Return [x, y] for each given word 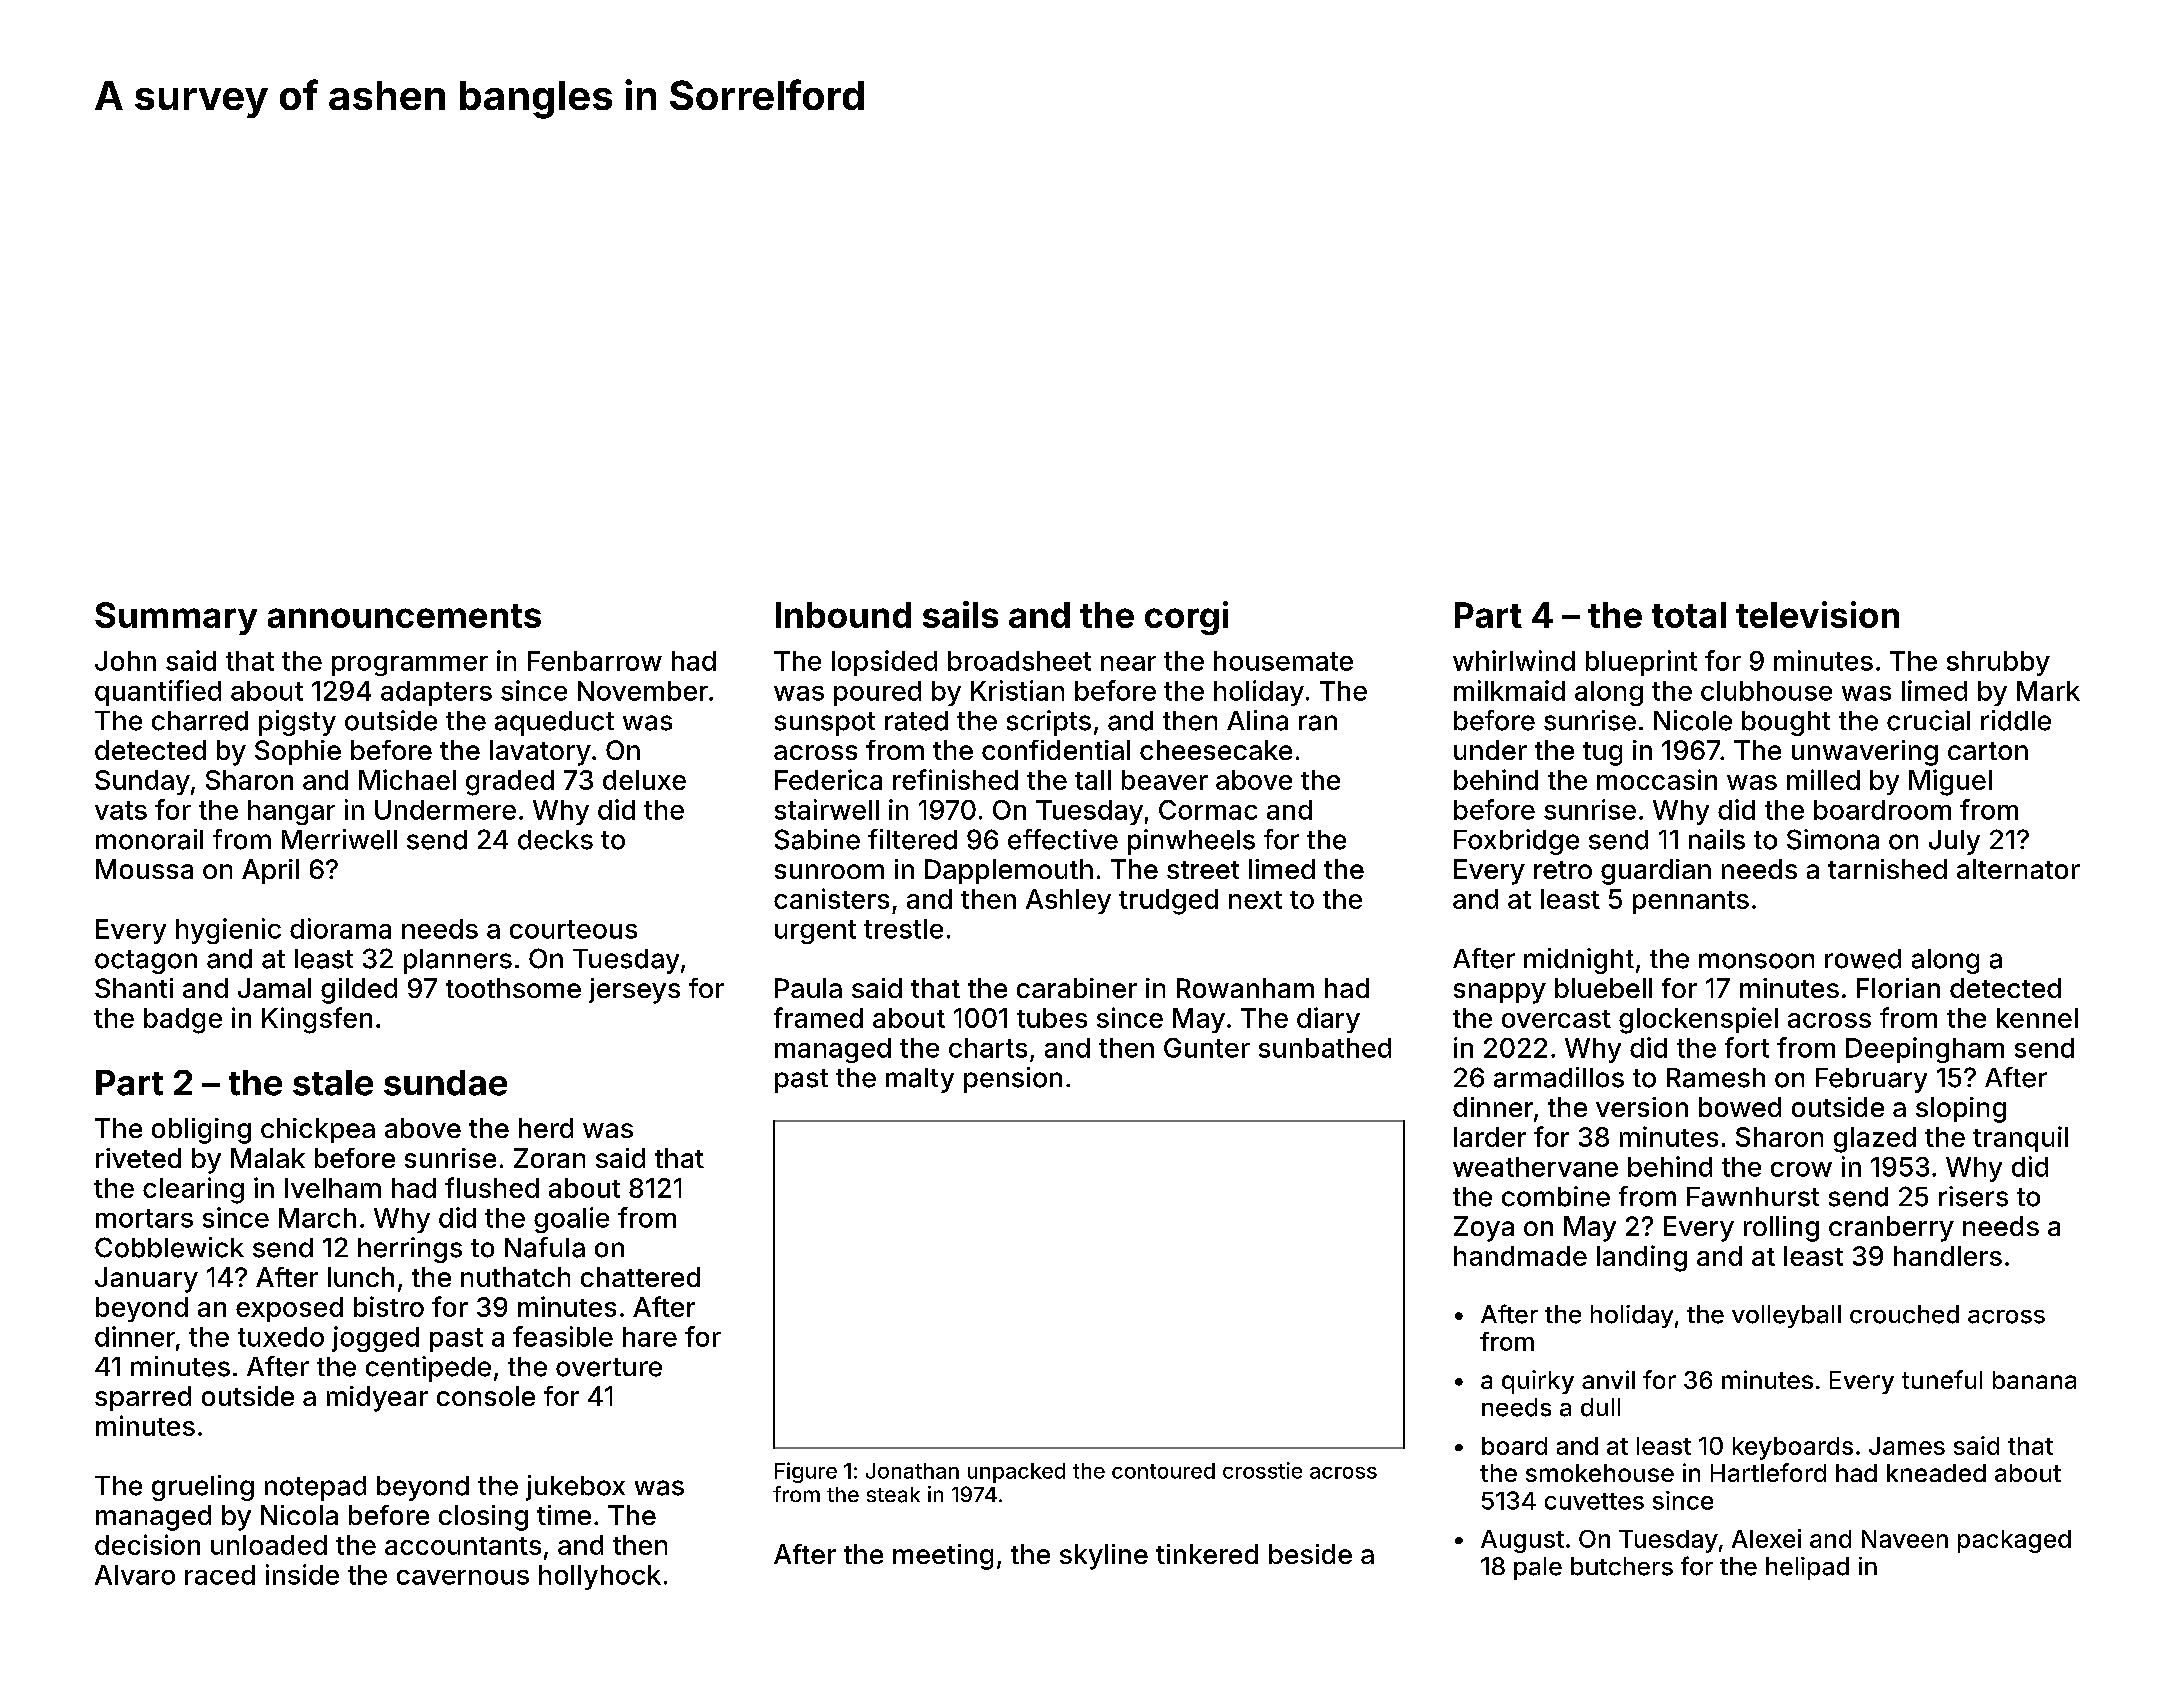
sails [960, 614]
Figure [806, 1472]
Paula [808, 988]
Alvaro [135, 1575]
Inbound [843, 615]
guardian [1656, 872]
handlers [1948, 1256]
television [1817, 614]
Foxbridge [1516, 842]
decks [555, 840]
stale [333, 1083]
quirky [1538, 1382]
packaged [2014, 1541]
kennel [2037, 1018]
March [317, 1218]
